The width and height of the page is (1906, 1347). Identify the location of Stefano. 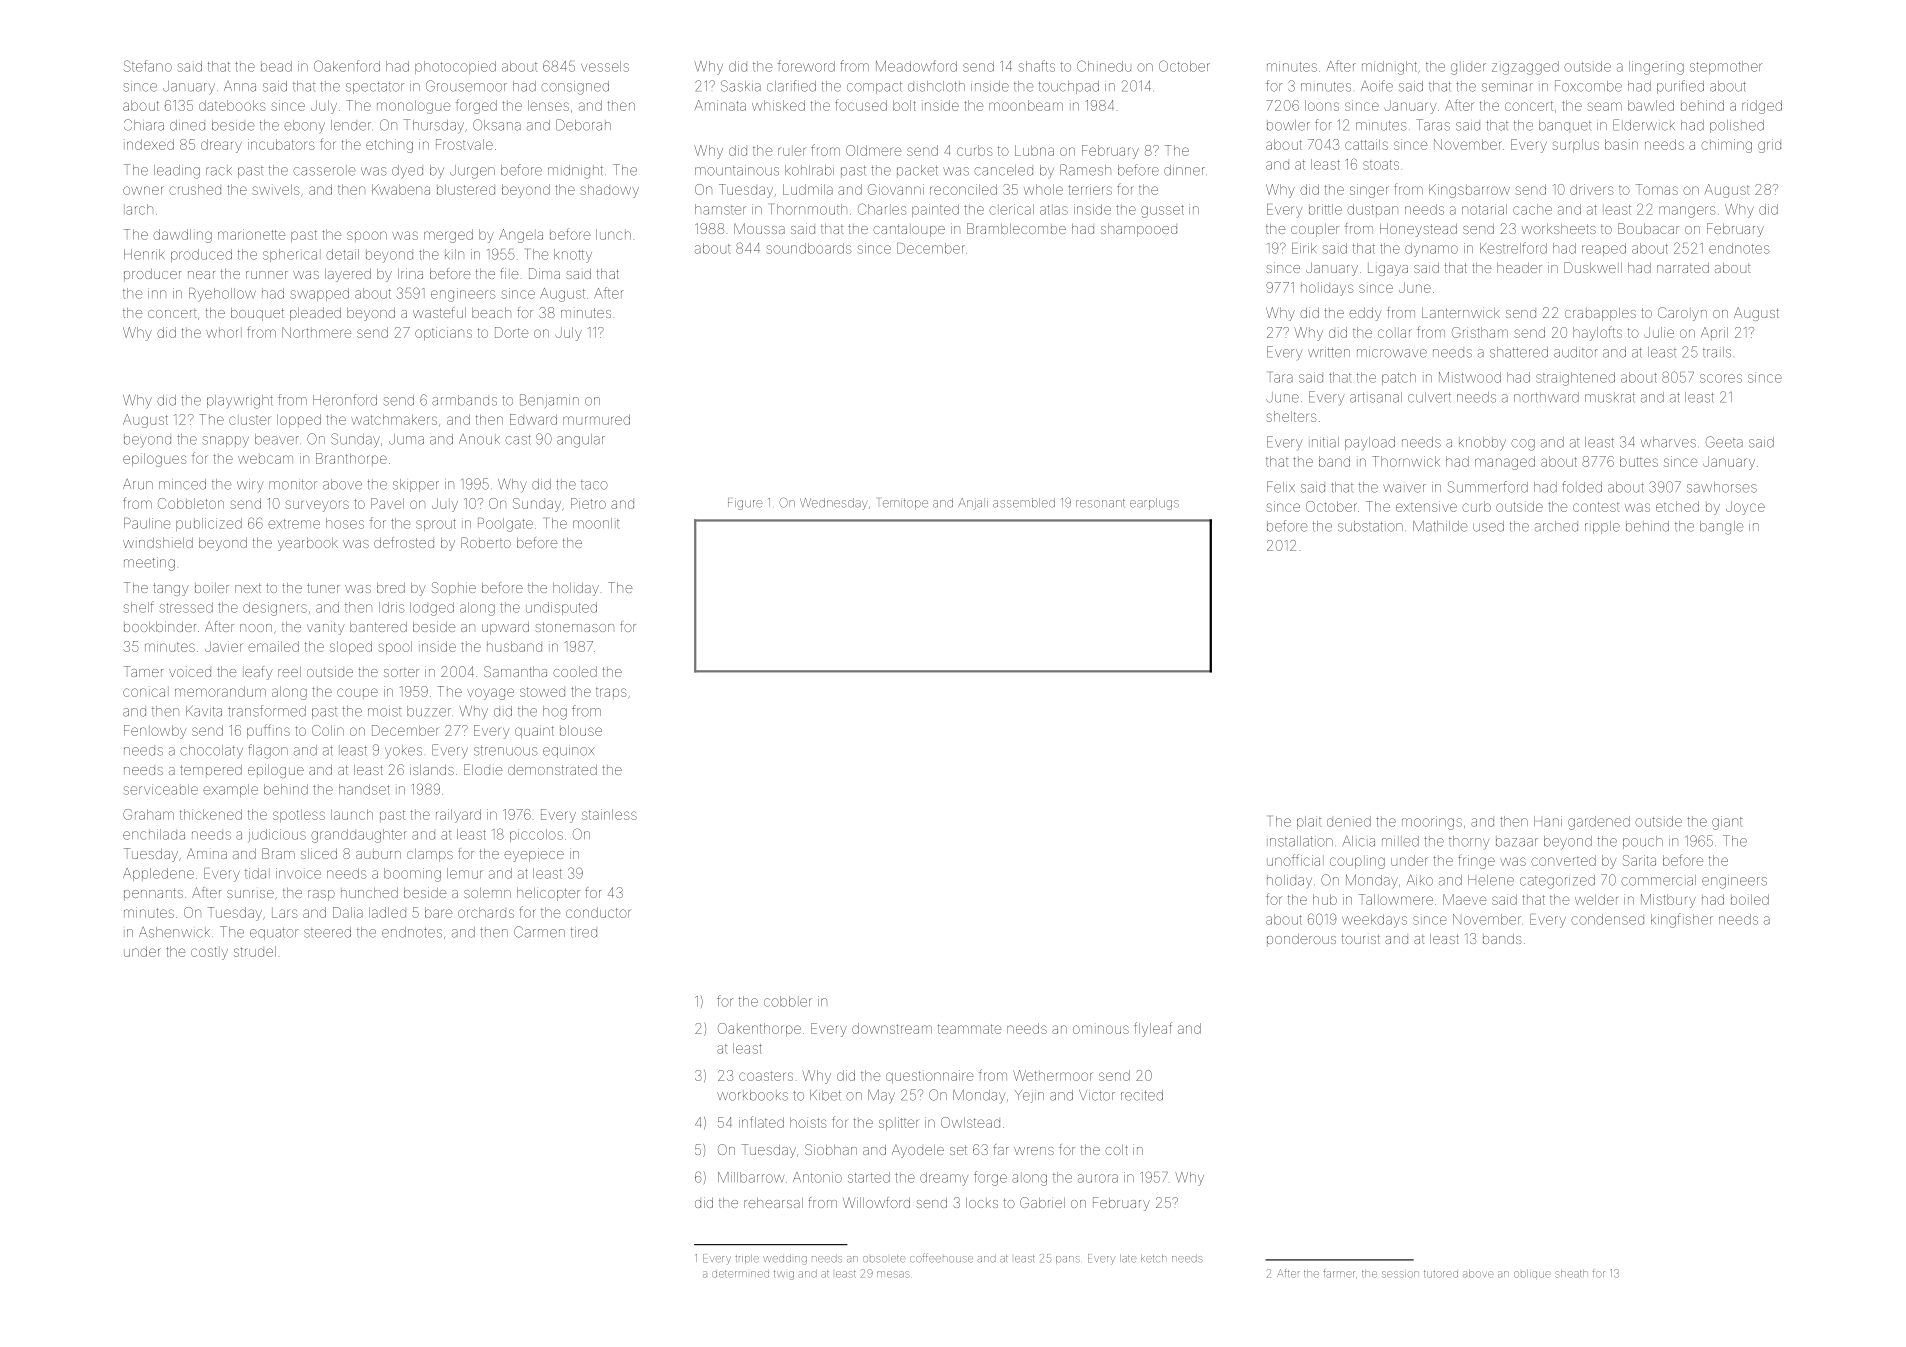
(147, 66).
